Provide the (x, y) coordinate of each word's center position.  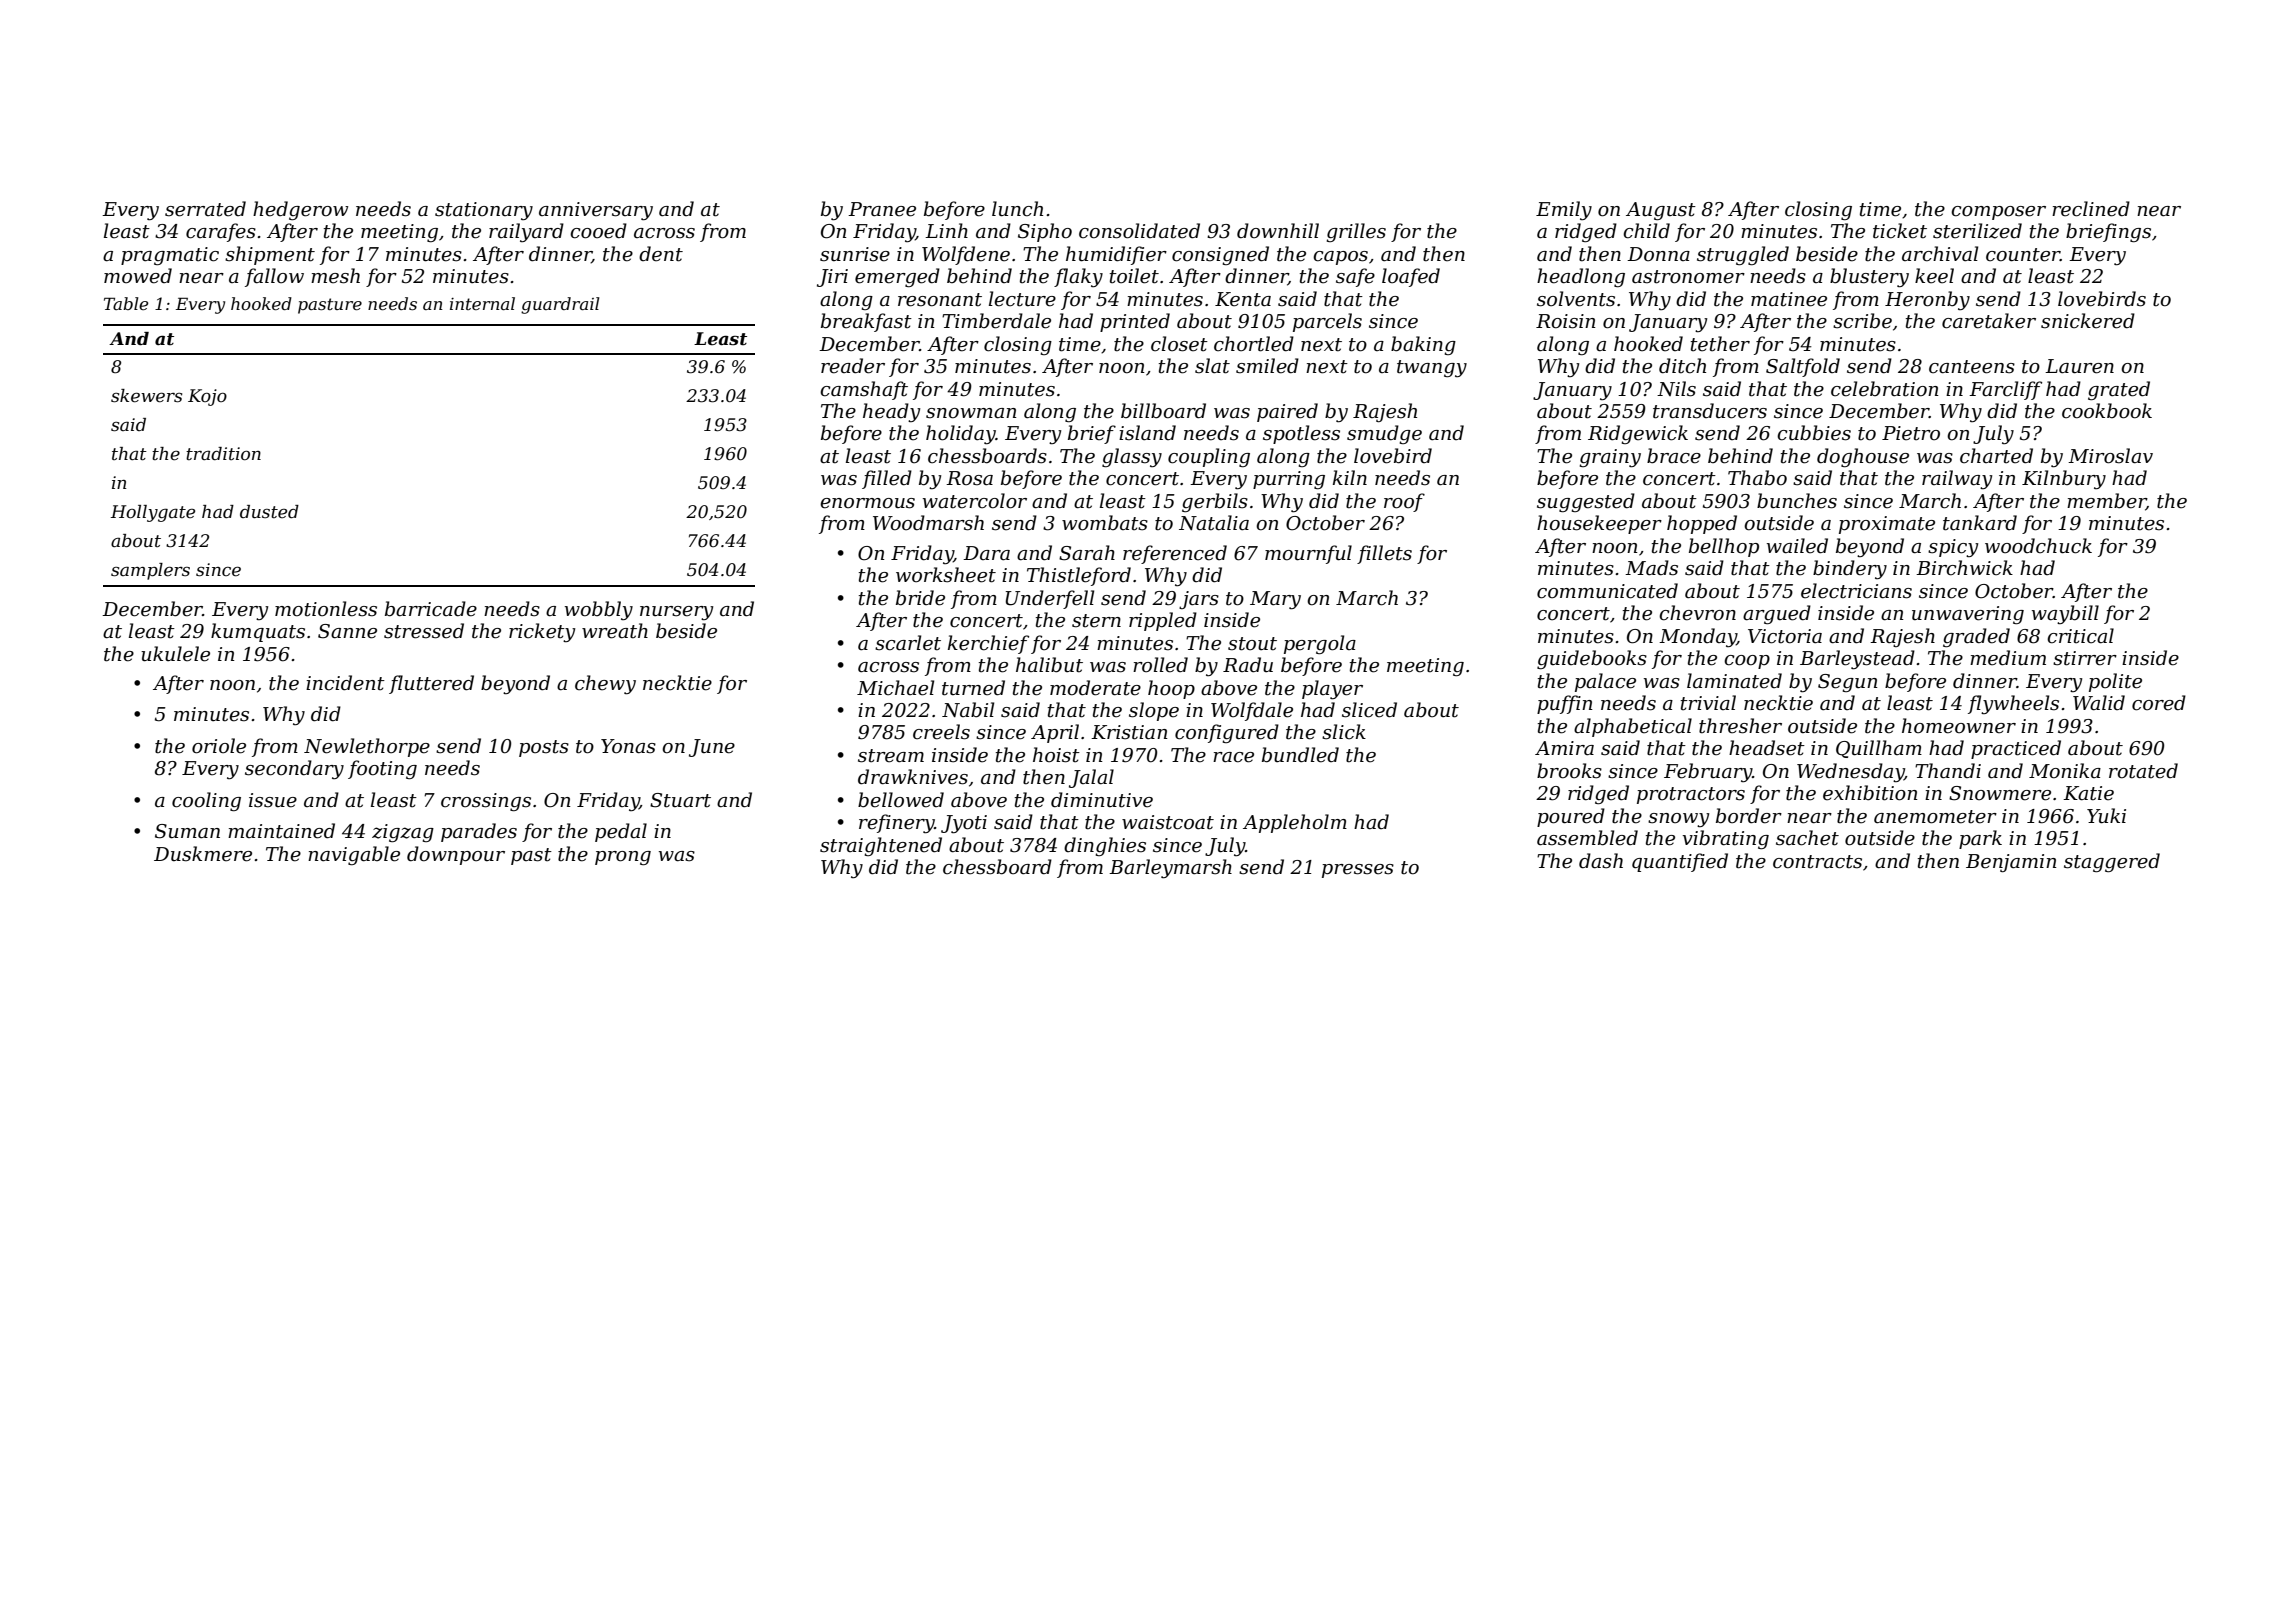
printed (1135, 322)
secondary (294, 769)
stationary (484, 211)
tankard (1980, 523)
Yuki (2106, 816)
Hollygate (153, 513)
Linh (946, 230)
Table (126, 303)
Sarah (1087, 553)
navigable (354, 855)
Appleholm (1295, 823)
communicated (1607, 591)
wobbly (599, 610)
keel (1934, 276)
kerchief (988, 644)
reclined (2091, 209)
